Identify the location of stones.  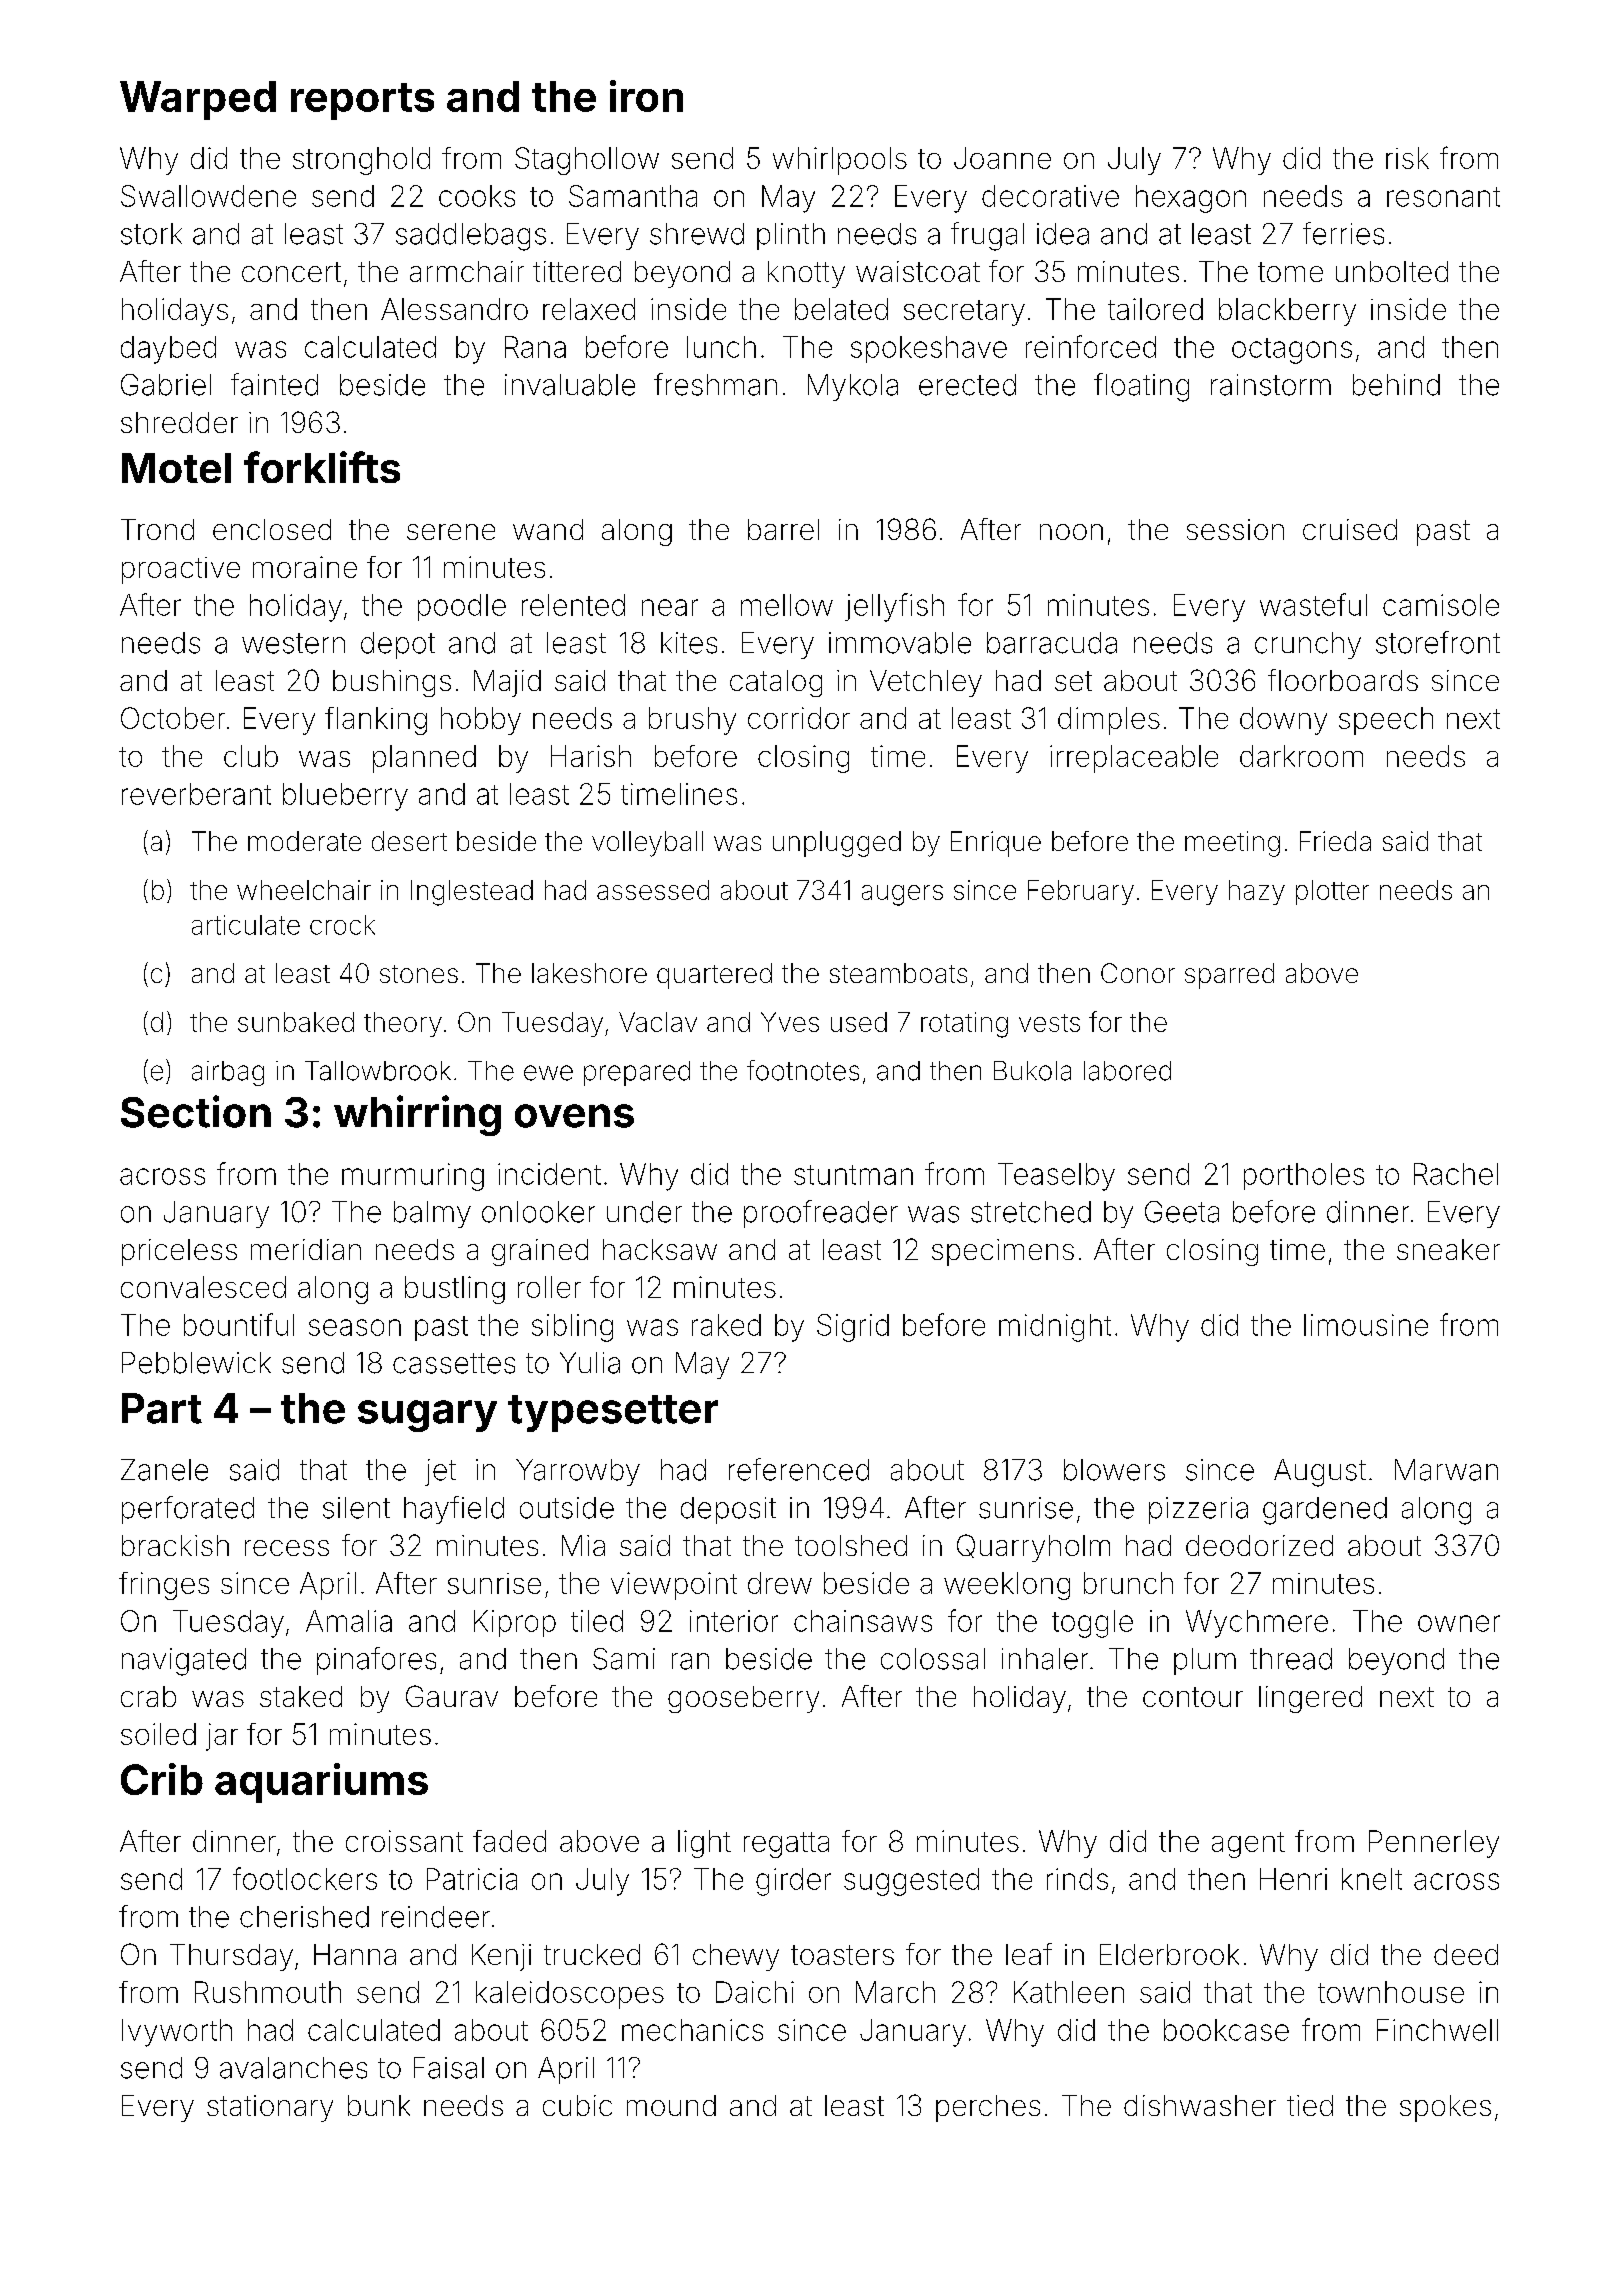
(419, 974).
